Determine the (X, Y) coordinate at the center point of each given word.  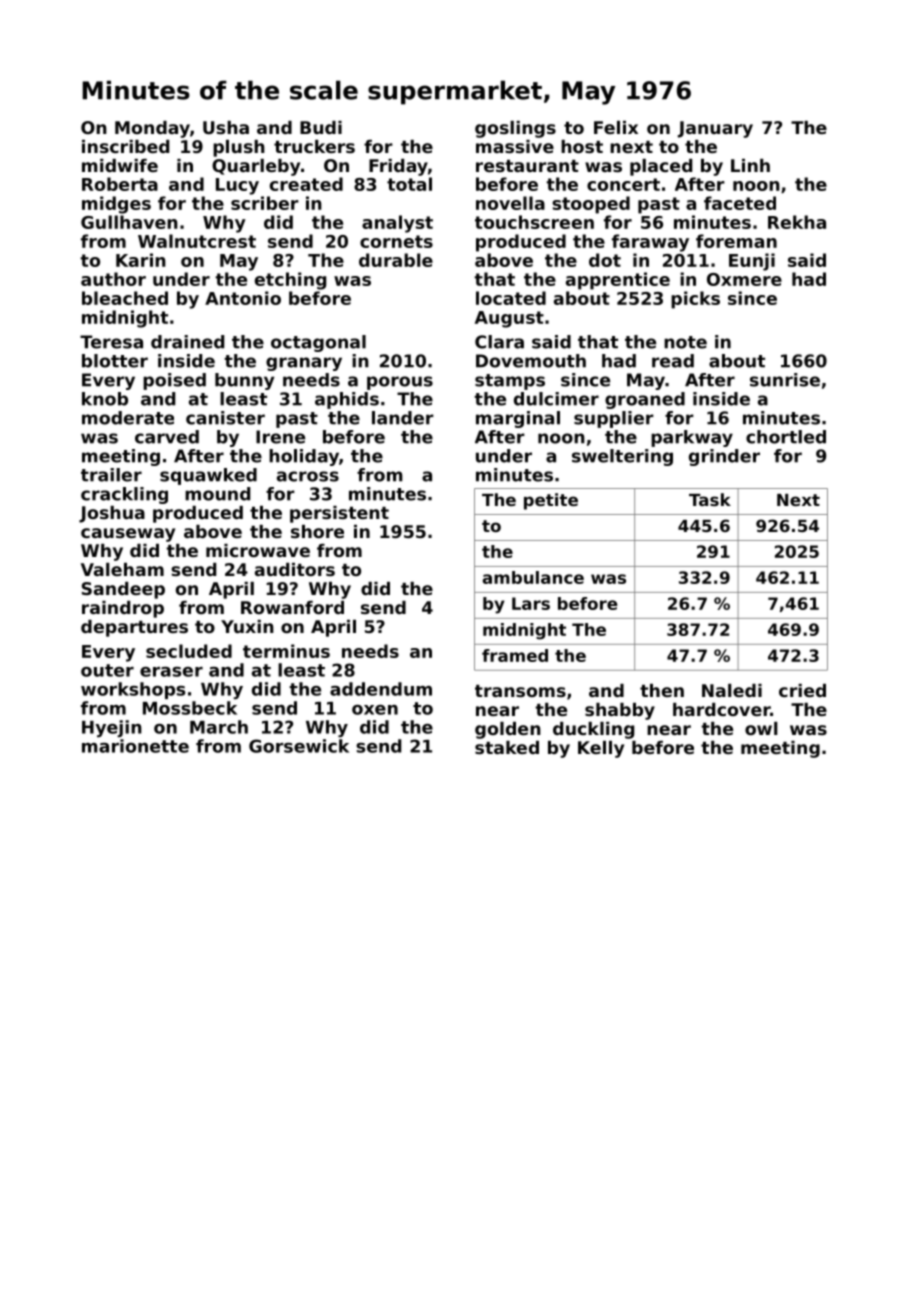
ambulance (533, 577)
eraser (171, 672)
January (715, 129)
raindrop (123, 609)
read (673, 361)
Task (710, 499)
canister (225, 418)
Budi (321, 127)
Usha (226, 127)
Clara (499, 342)
